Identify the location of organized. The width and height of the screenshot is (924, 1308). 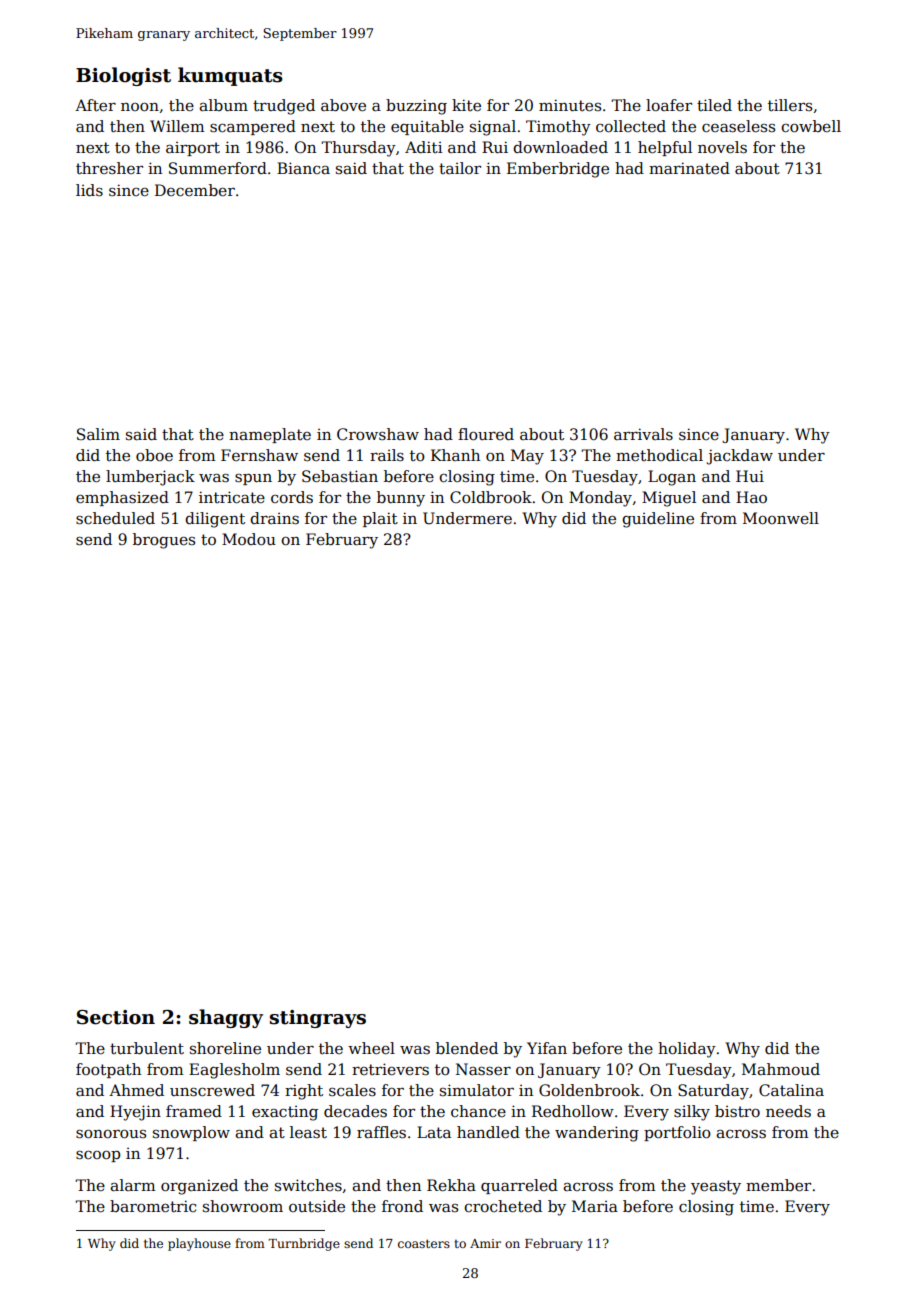
(199, 1187).
